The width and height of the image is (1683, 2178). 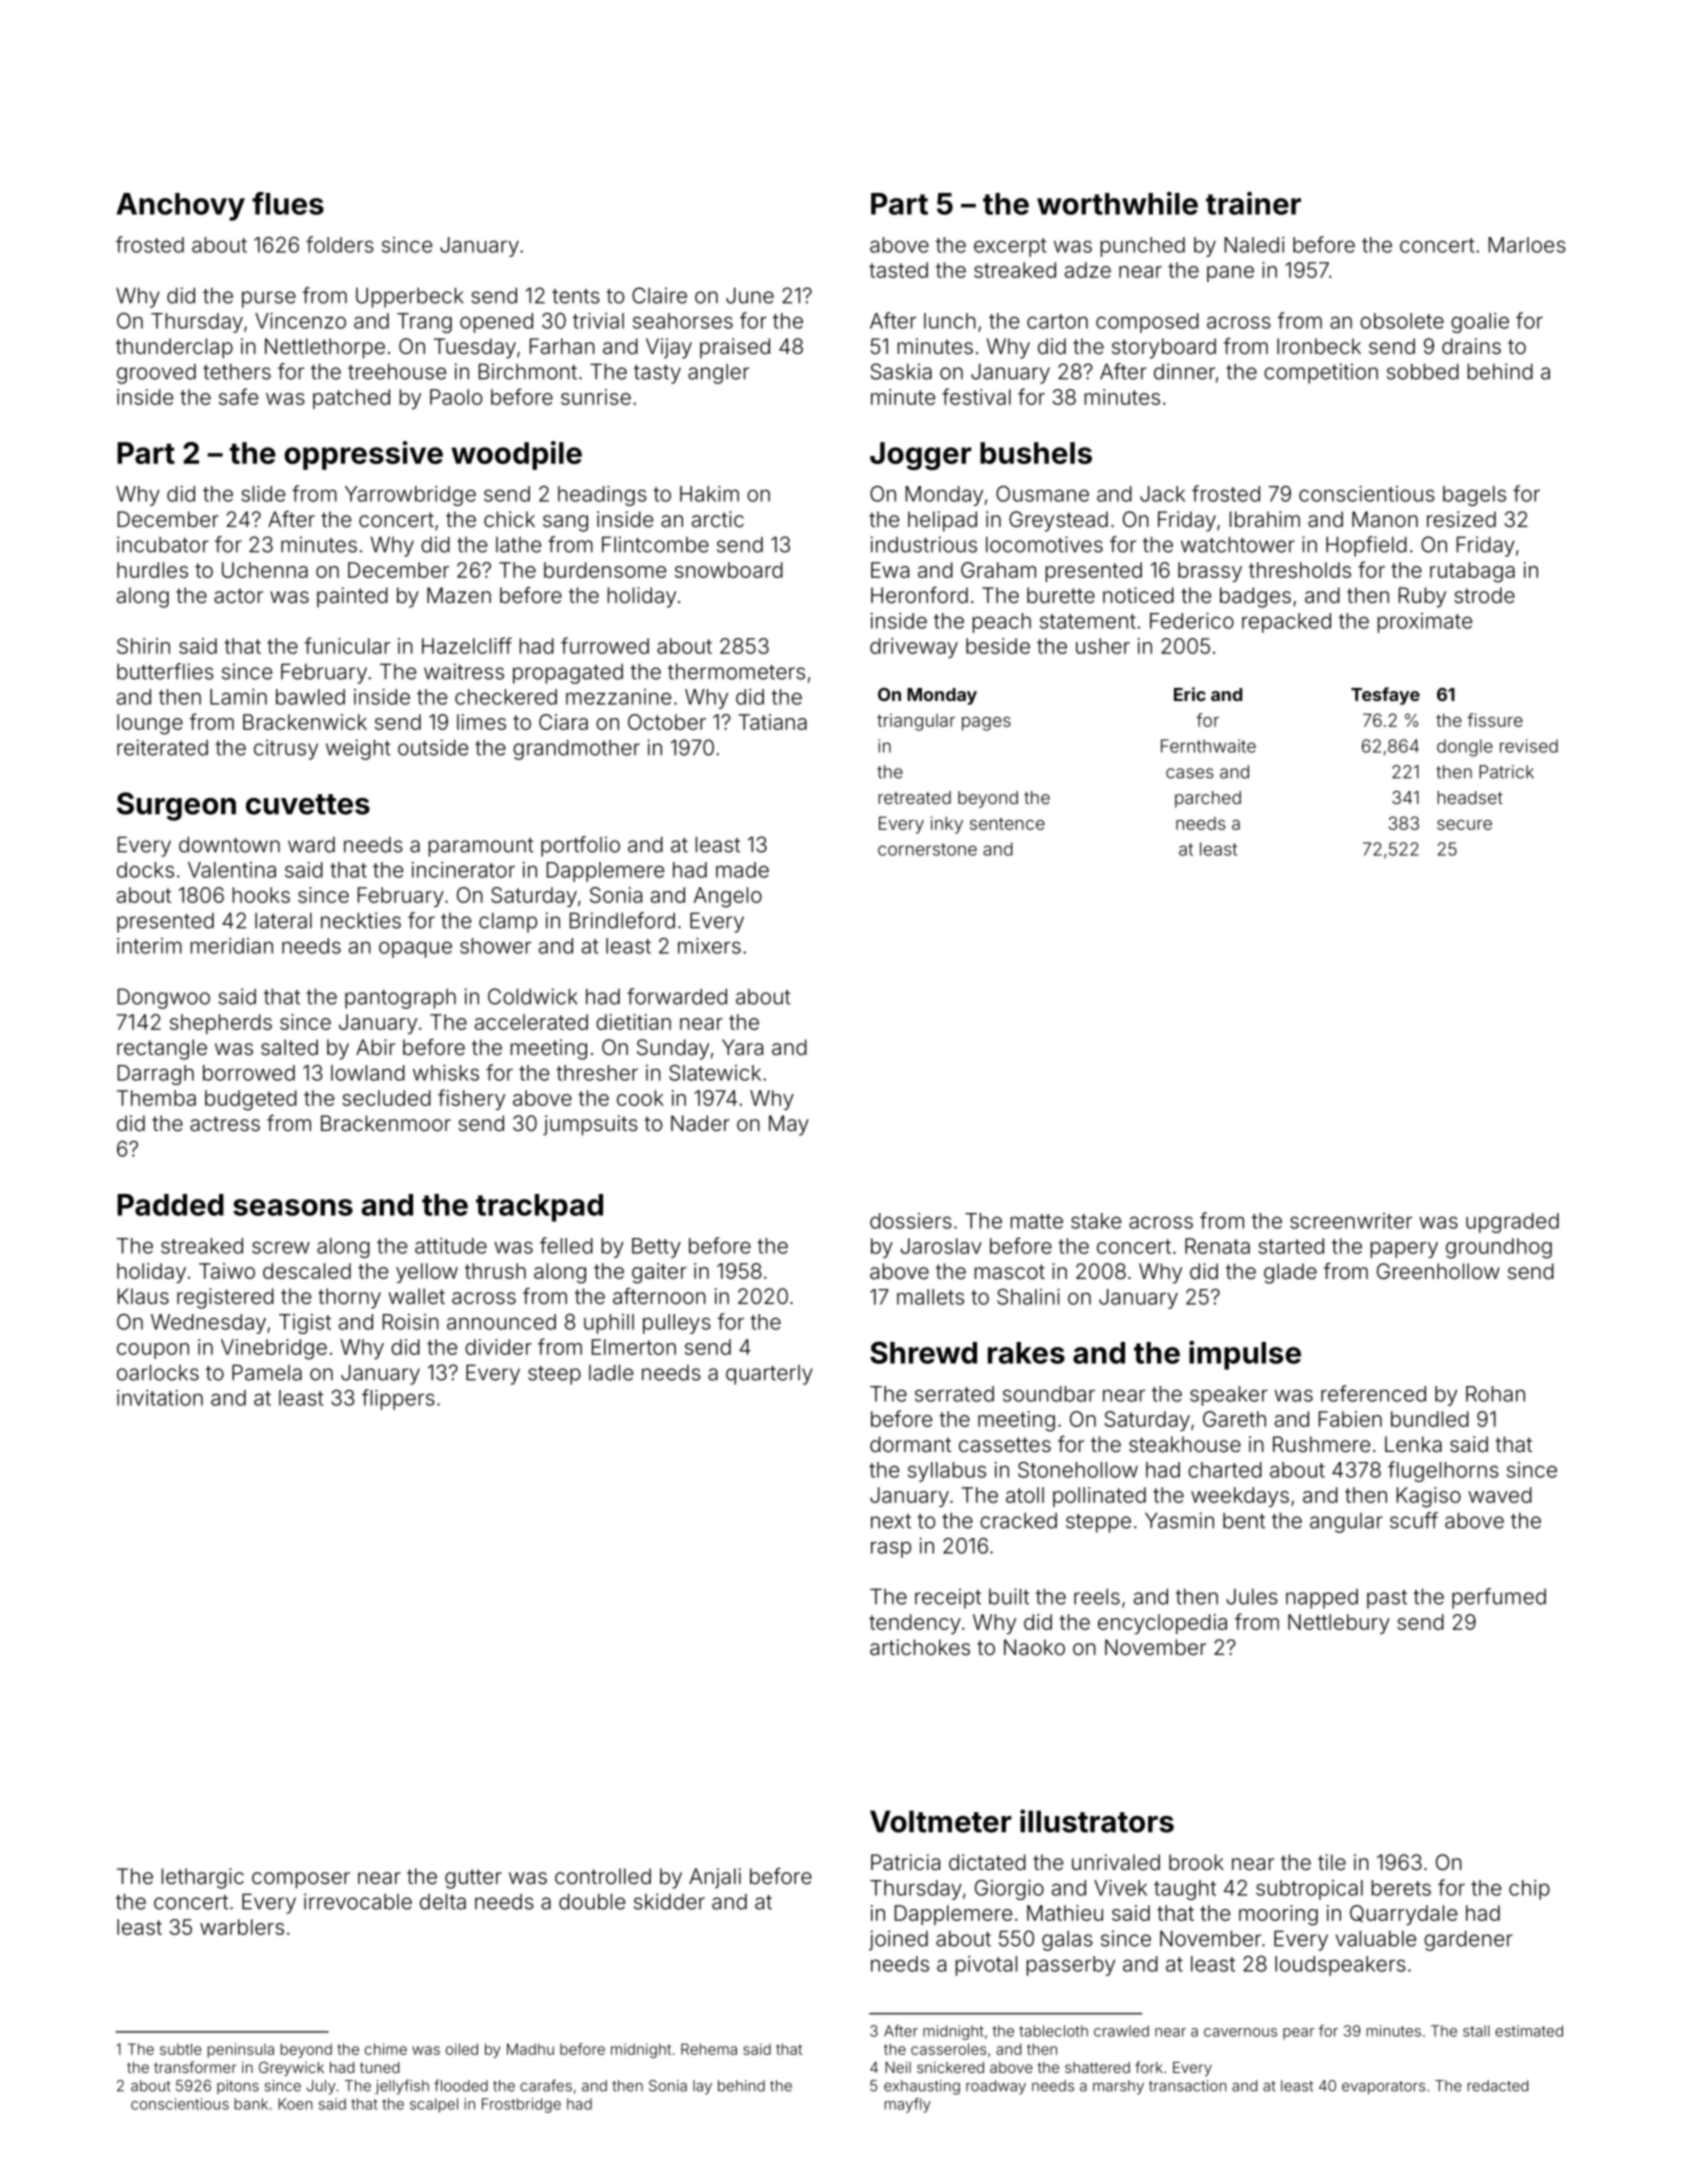 I want to click on Marloes, so click(x=1527, y=245).
